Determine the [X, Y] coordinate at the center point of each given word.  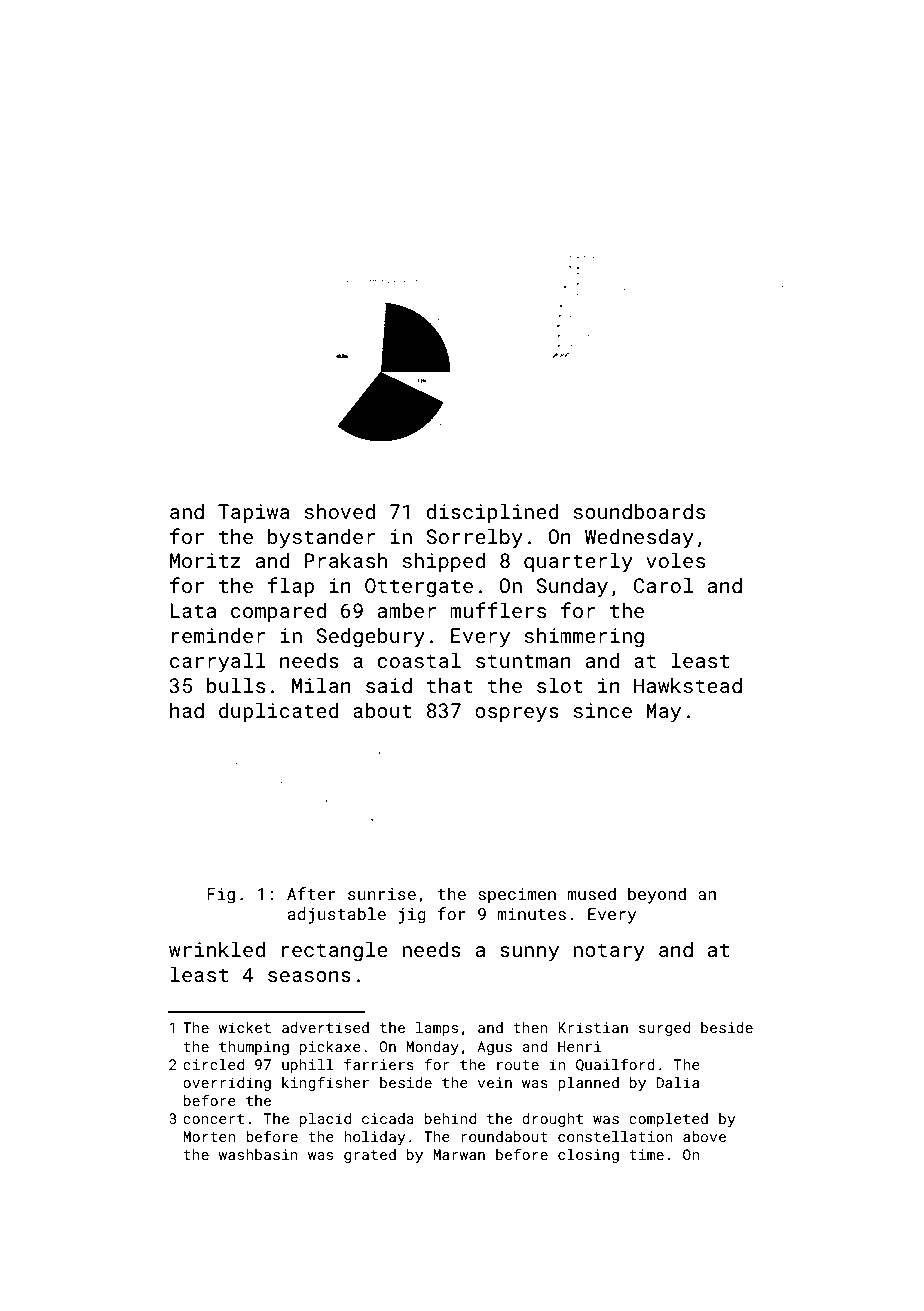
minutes [531, 914]
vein [495, 1082]
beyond [657, 895]
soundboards [639, 511]
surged [664, 1029]
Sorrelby [474, 538]
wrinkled [217, 949]
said [389, 685]
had [187, 710]
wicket [244, 1027]
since [603, 710]
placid [325, 1120]
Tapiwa [254, 513]
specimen [517, 896]
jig [412, 916]
